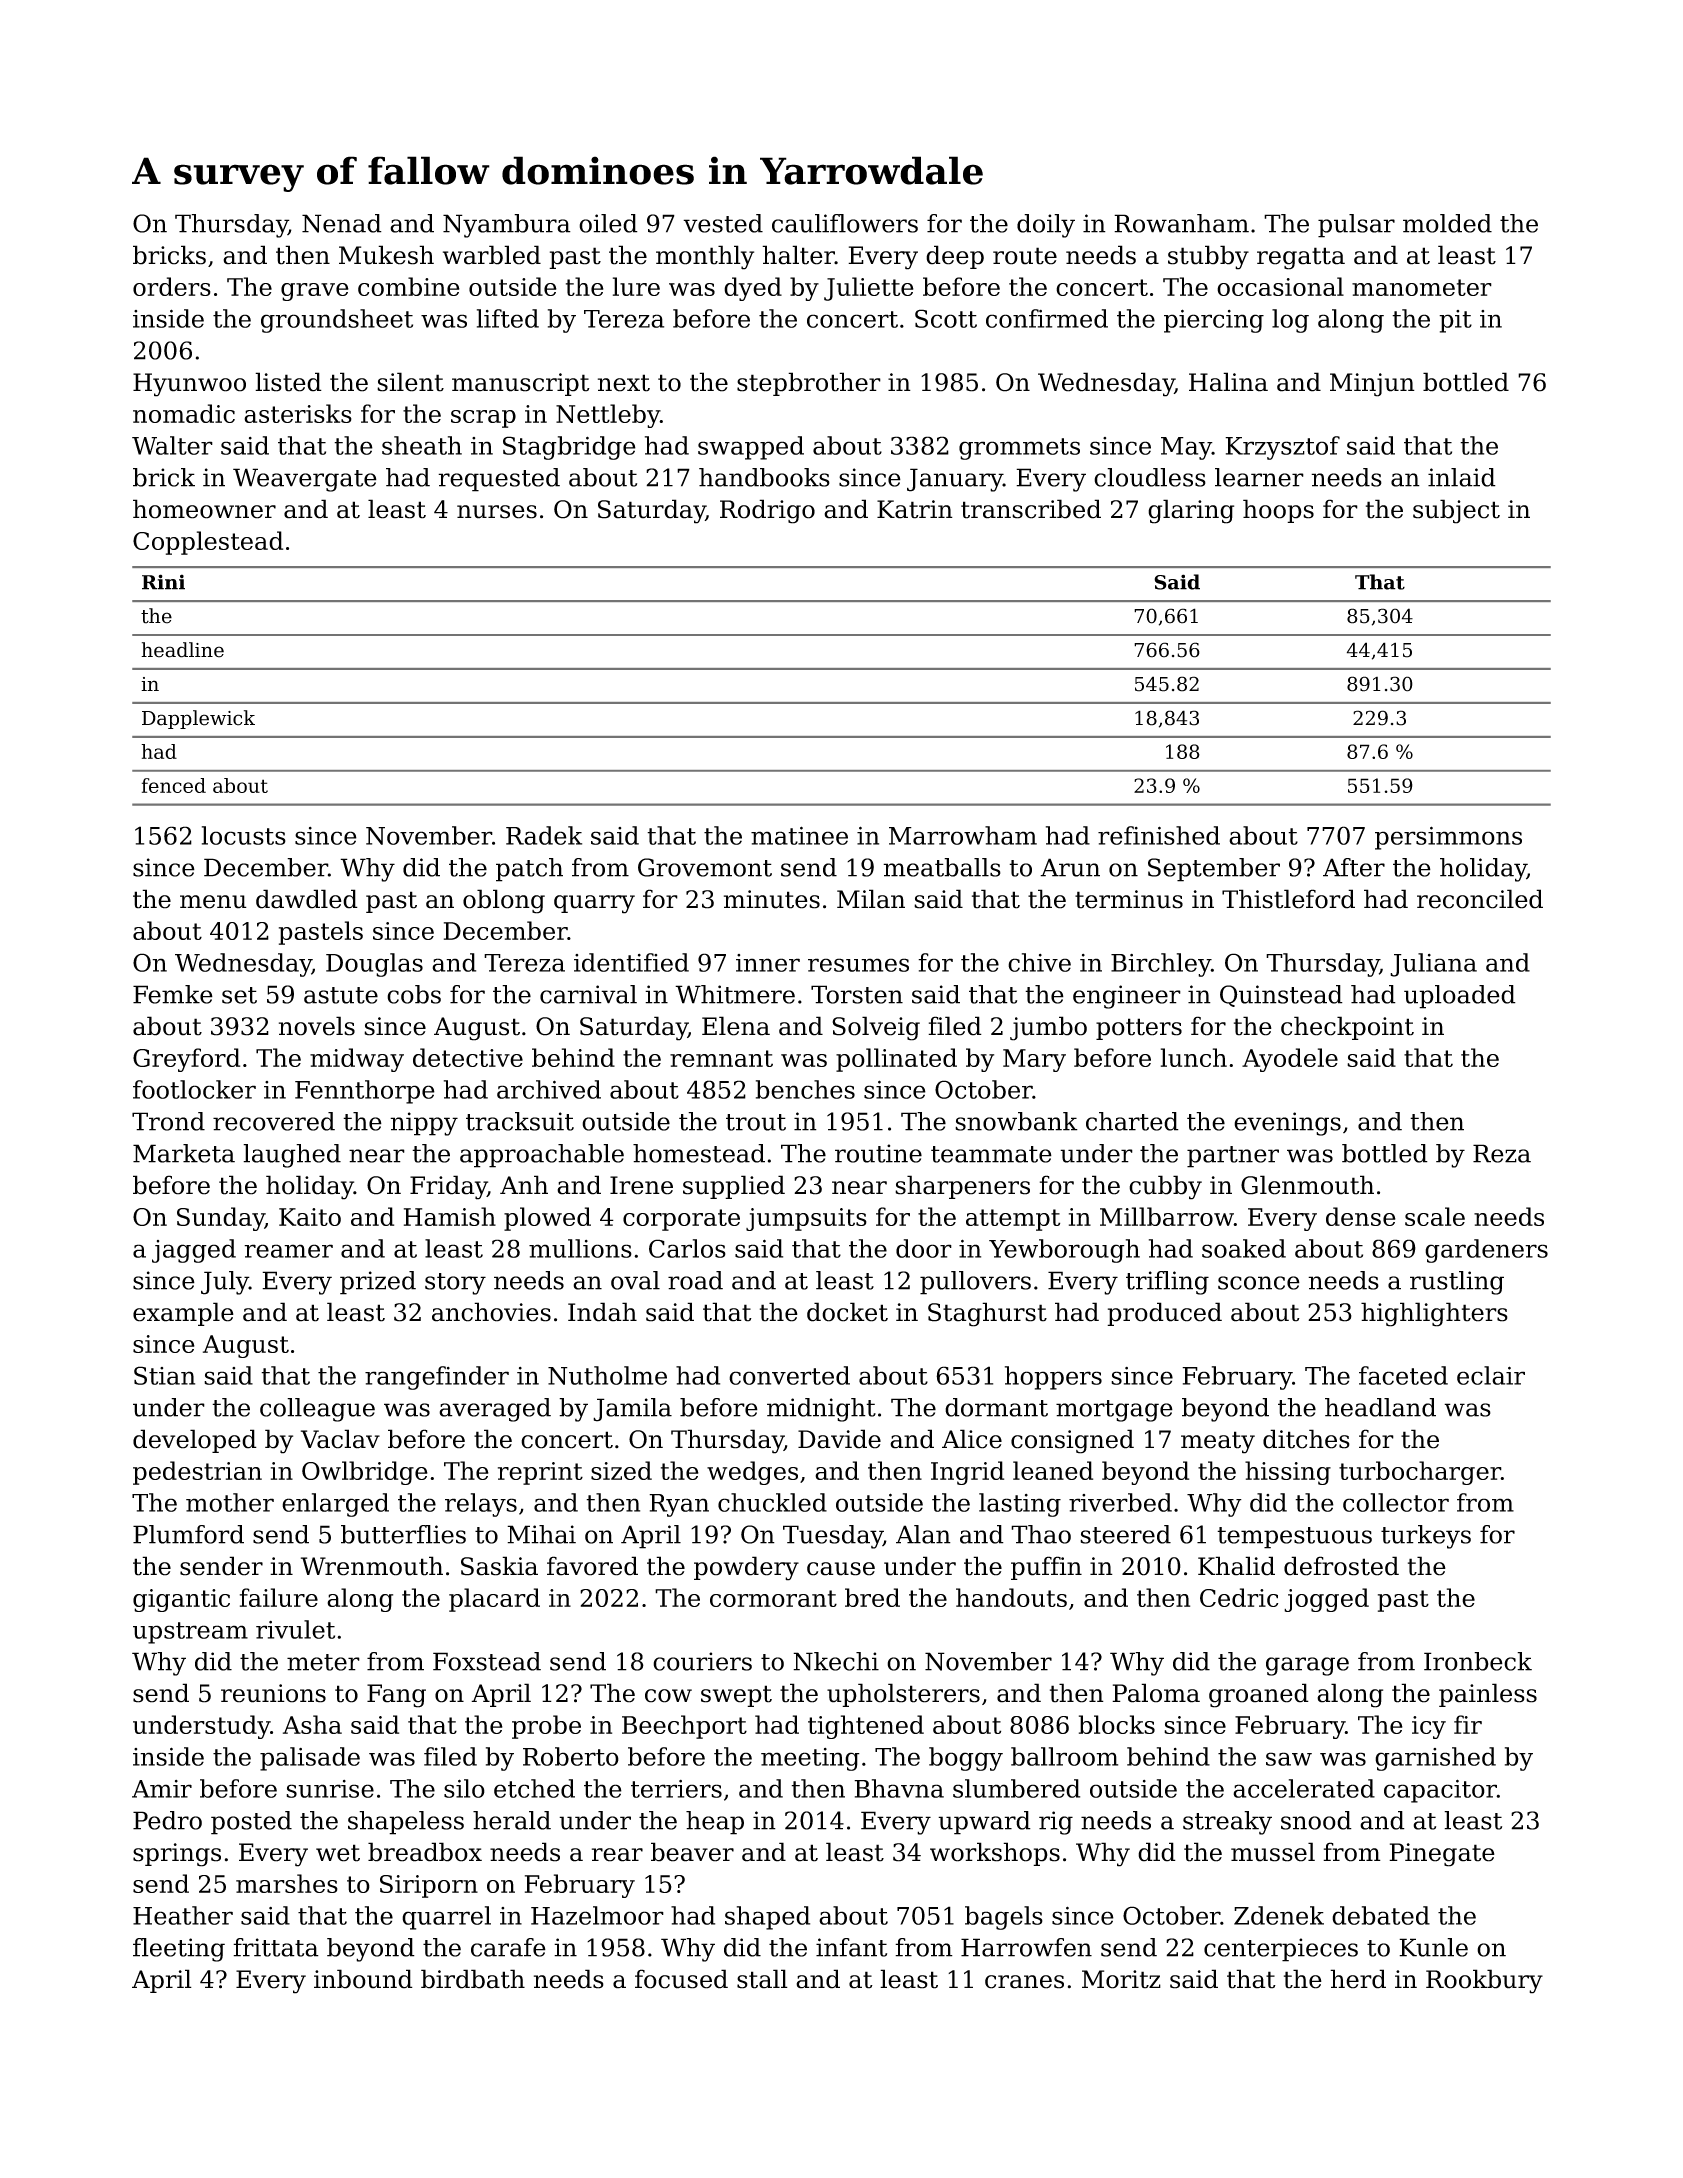 The width and height of the screenshot is (1683, 2178). Describe the element at coordinates (588, 994) in the screenshot. I see `carnival` at that location.
